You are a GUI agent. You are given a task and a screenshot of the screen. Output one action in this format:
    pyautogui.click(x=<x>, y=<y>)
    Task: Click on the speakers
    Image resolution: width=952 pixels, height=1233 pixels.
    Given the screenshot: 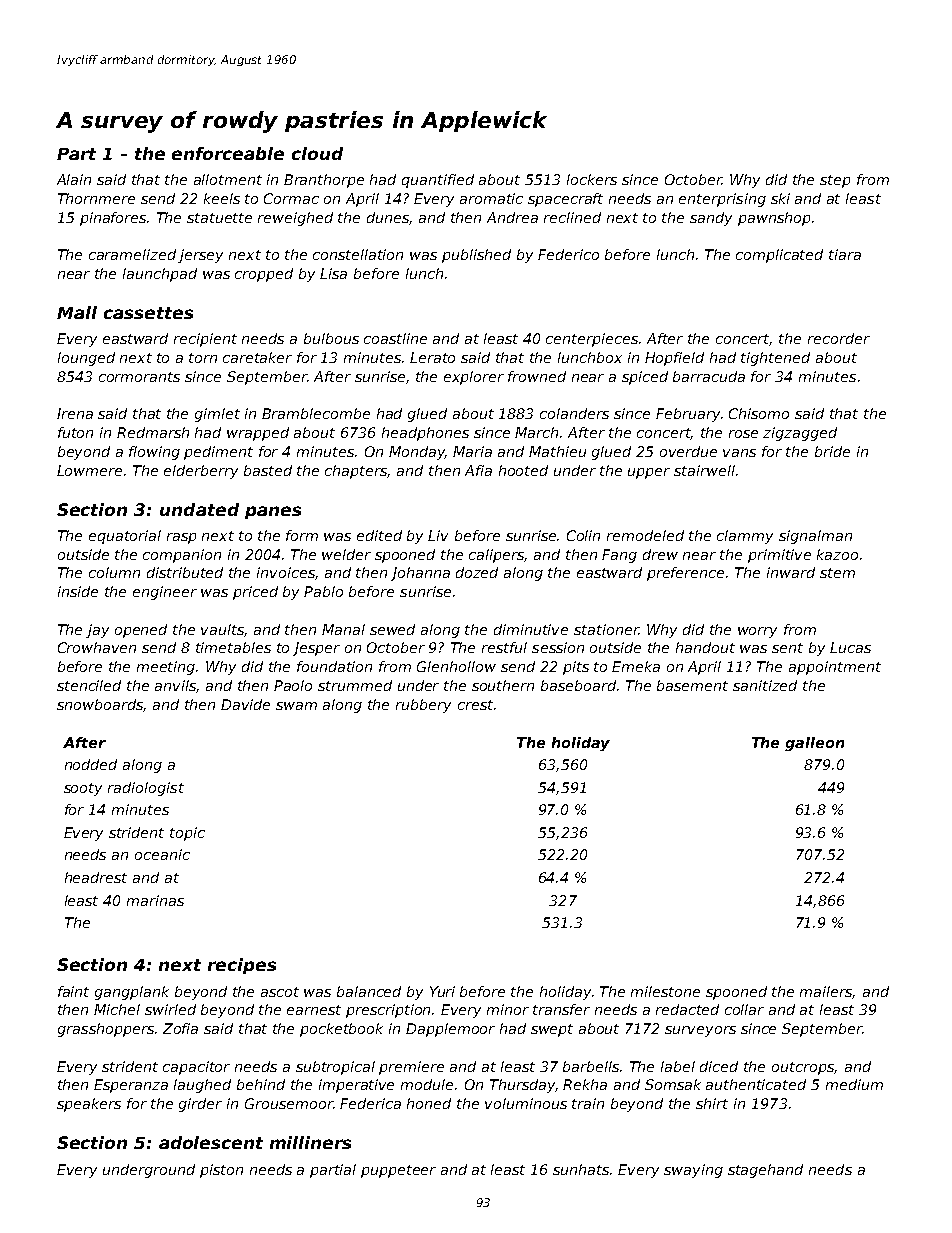 What is the action you would take?
    pyautogui.click(x=89, y=1105)
